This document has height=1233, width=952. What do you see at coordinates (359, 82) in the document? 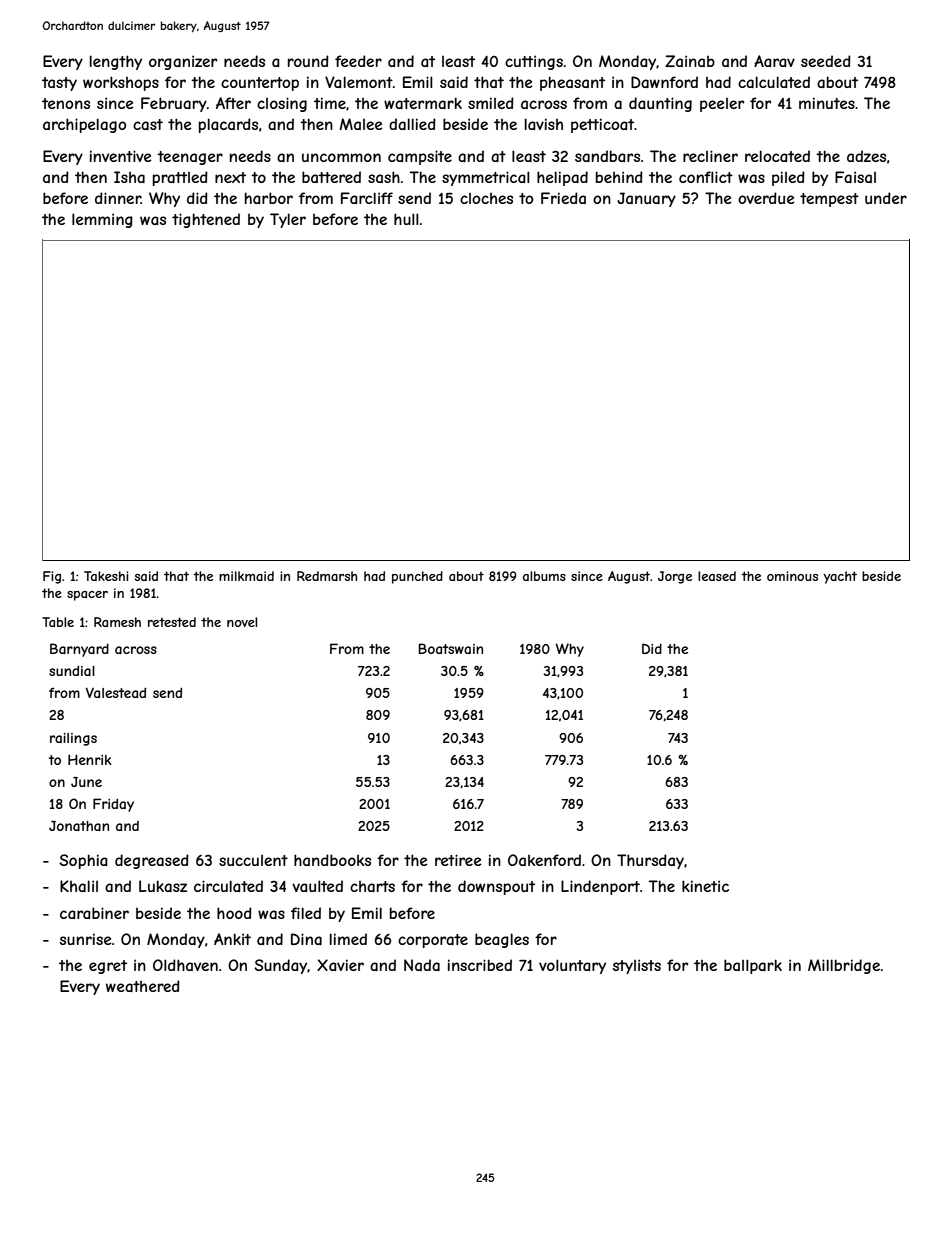
I see `Valemont` at bounding box center [359, 82].
